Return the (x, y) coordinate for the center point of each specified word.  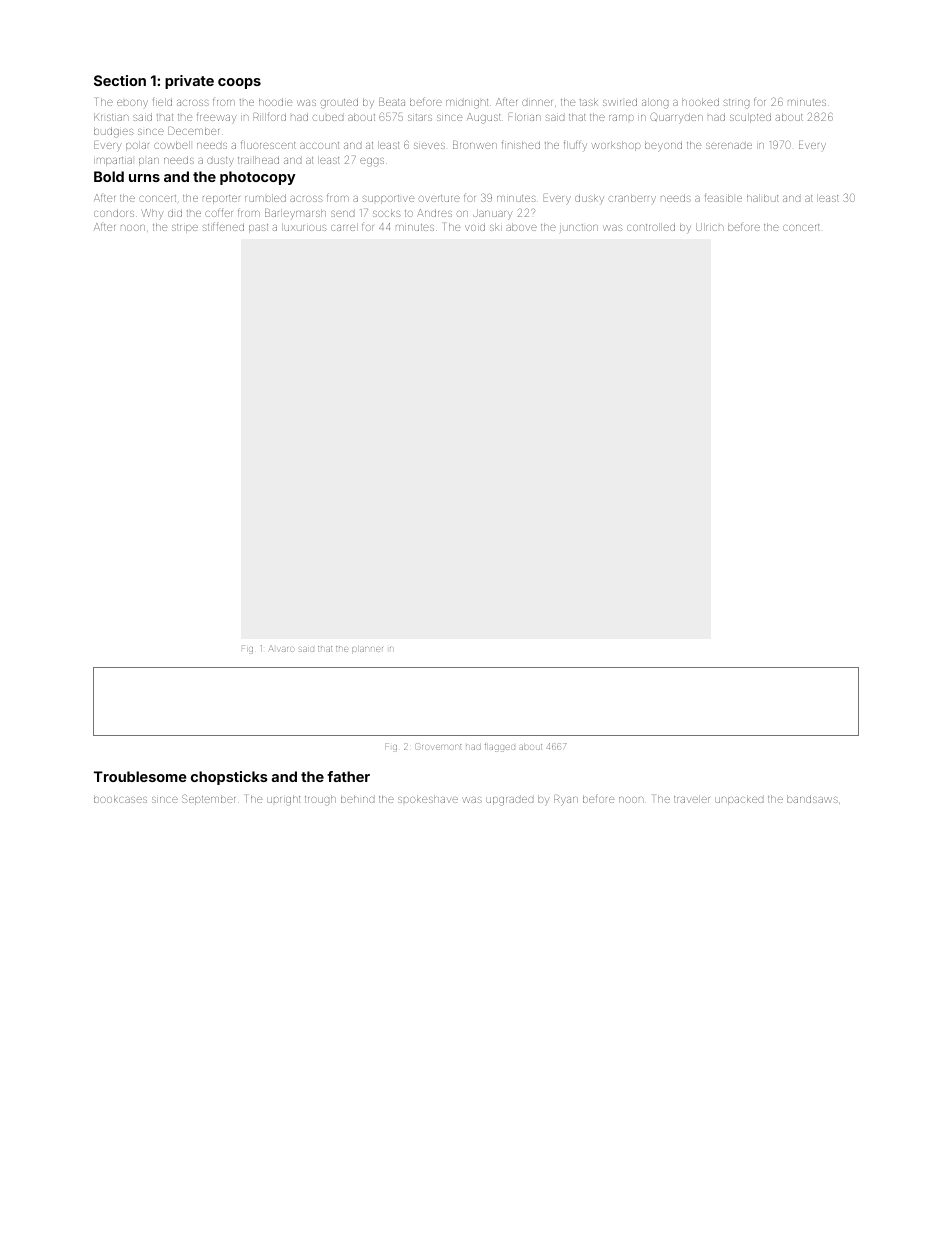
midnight (467, 104)
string (736, 104)
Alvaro (281, 649)
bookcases (120, 799)
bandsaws (812, 799)
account (319, 145)
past (258, 228)
